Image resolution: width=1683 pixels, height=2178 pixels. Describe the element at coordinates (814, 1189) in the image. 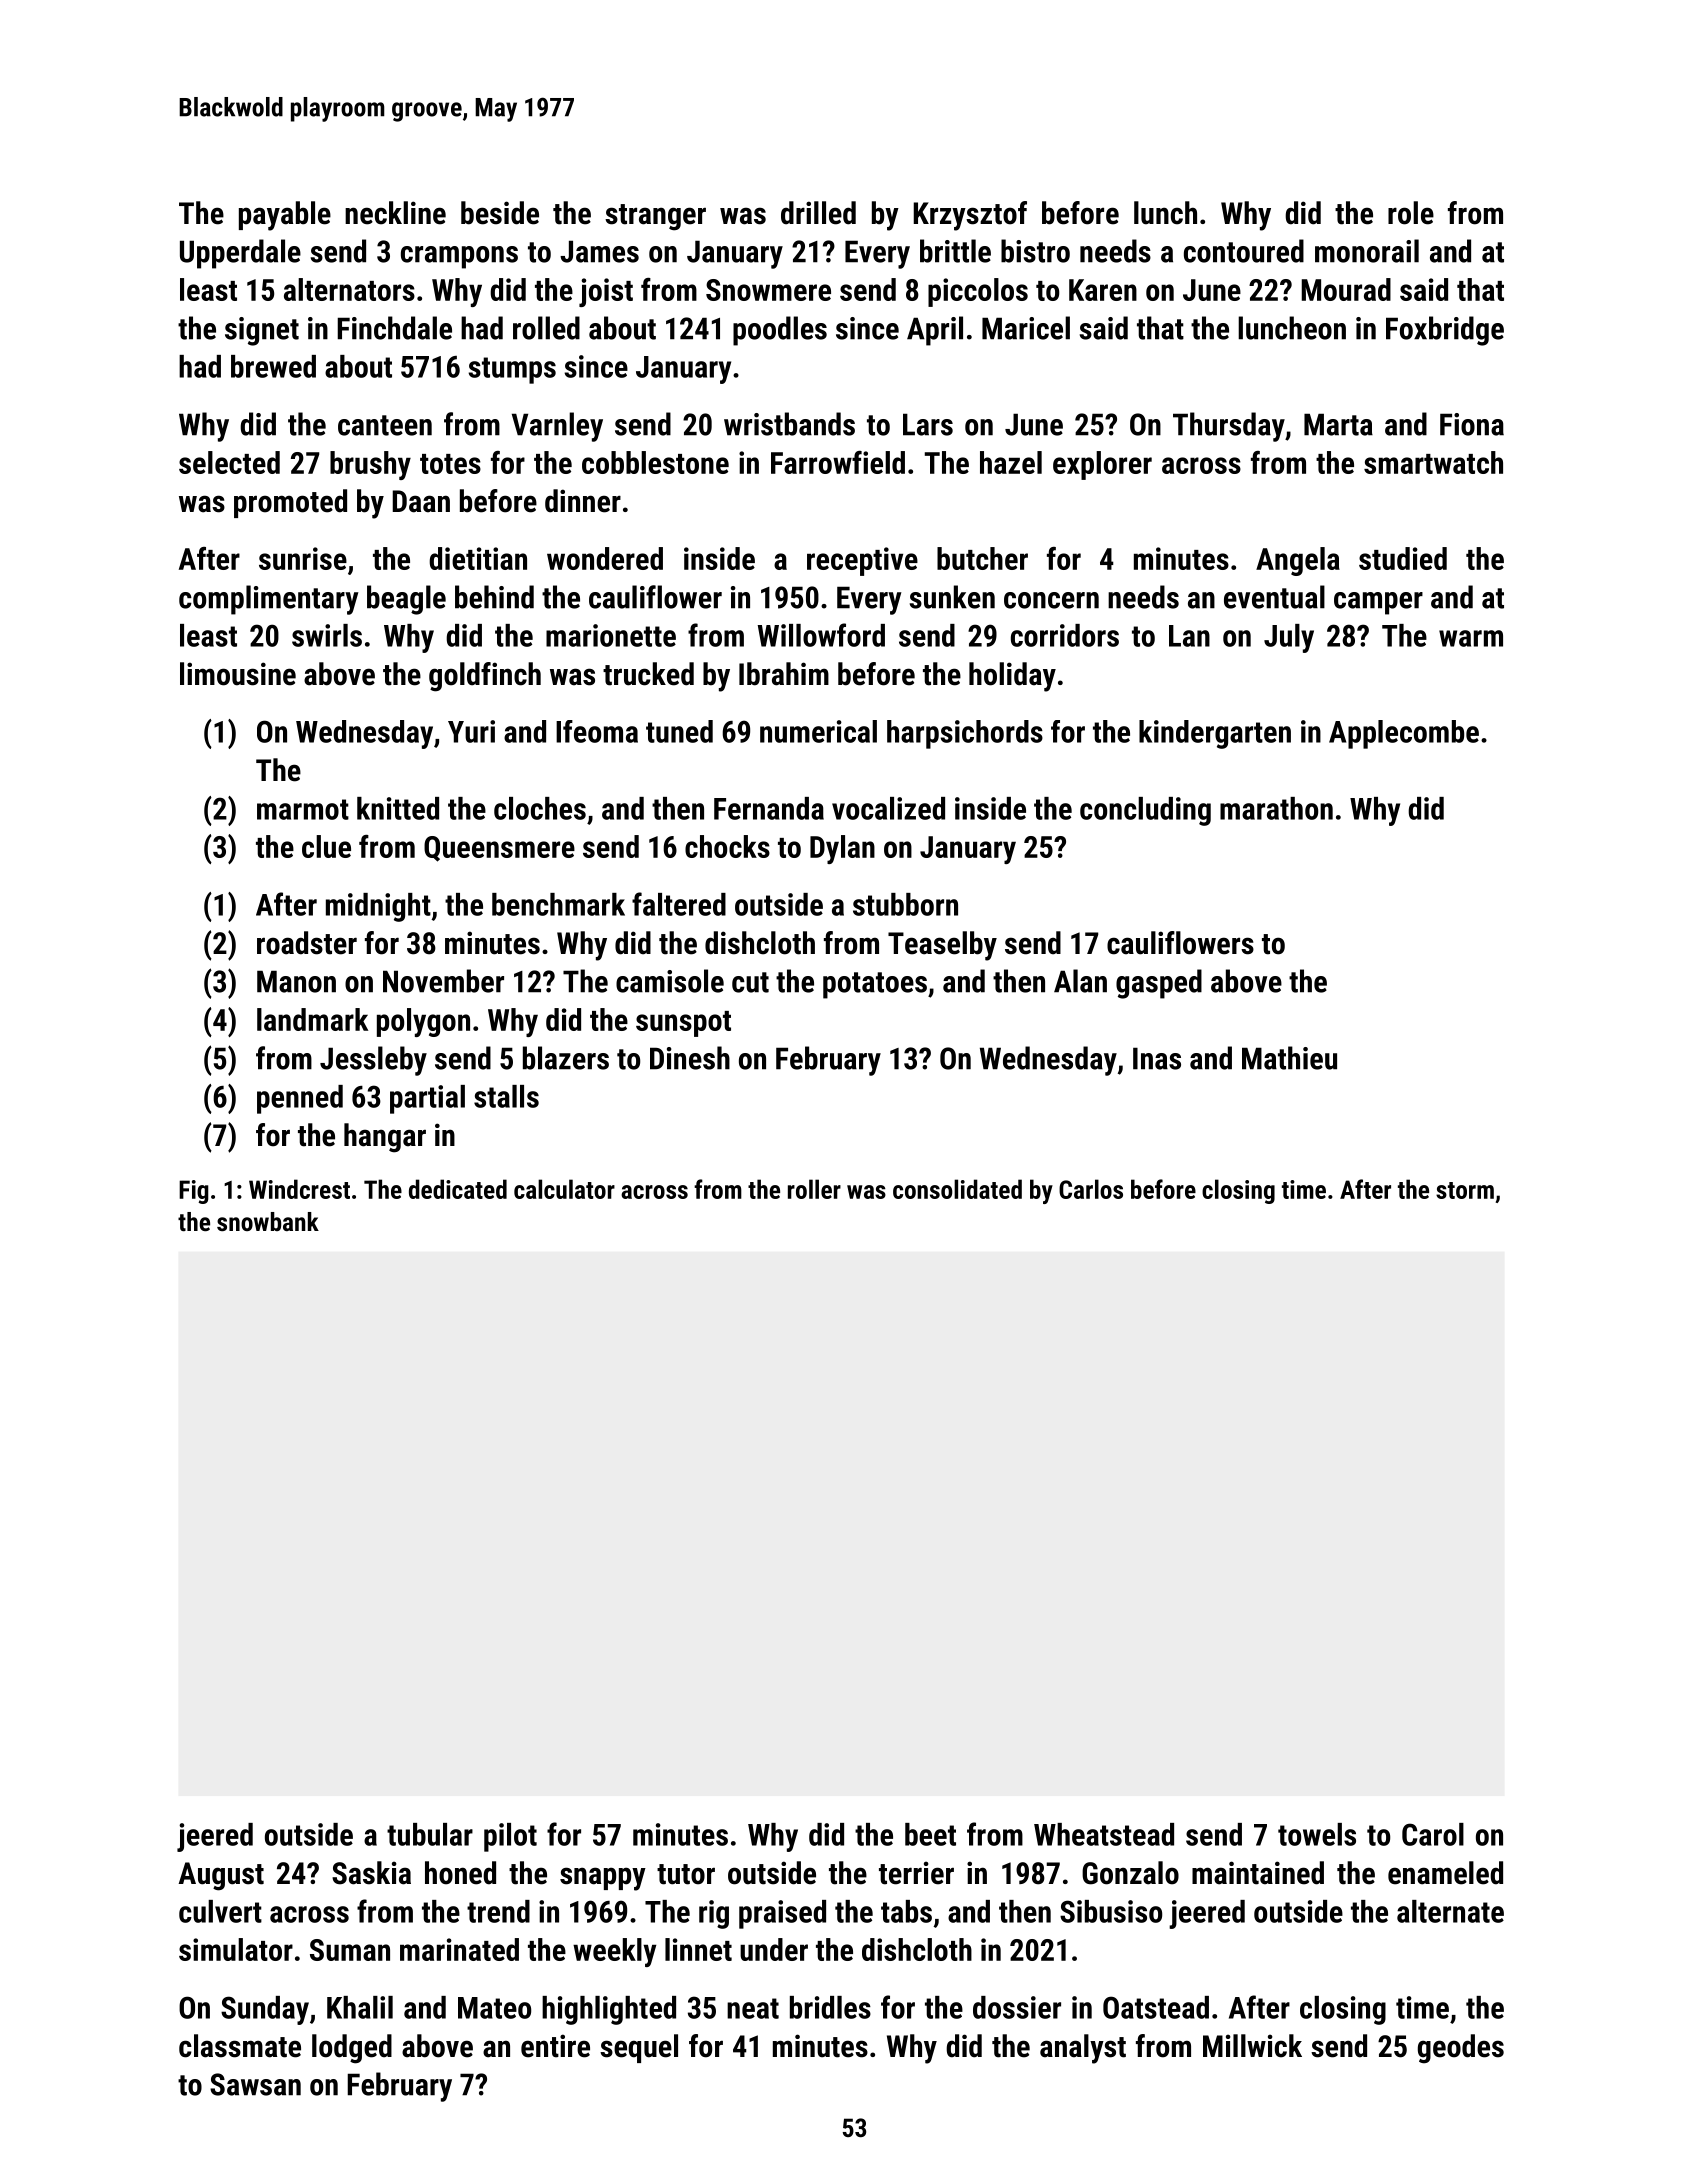

I see `roller` at that location.
